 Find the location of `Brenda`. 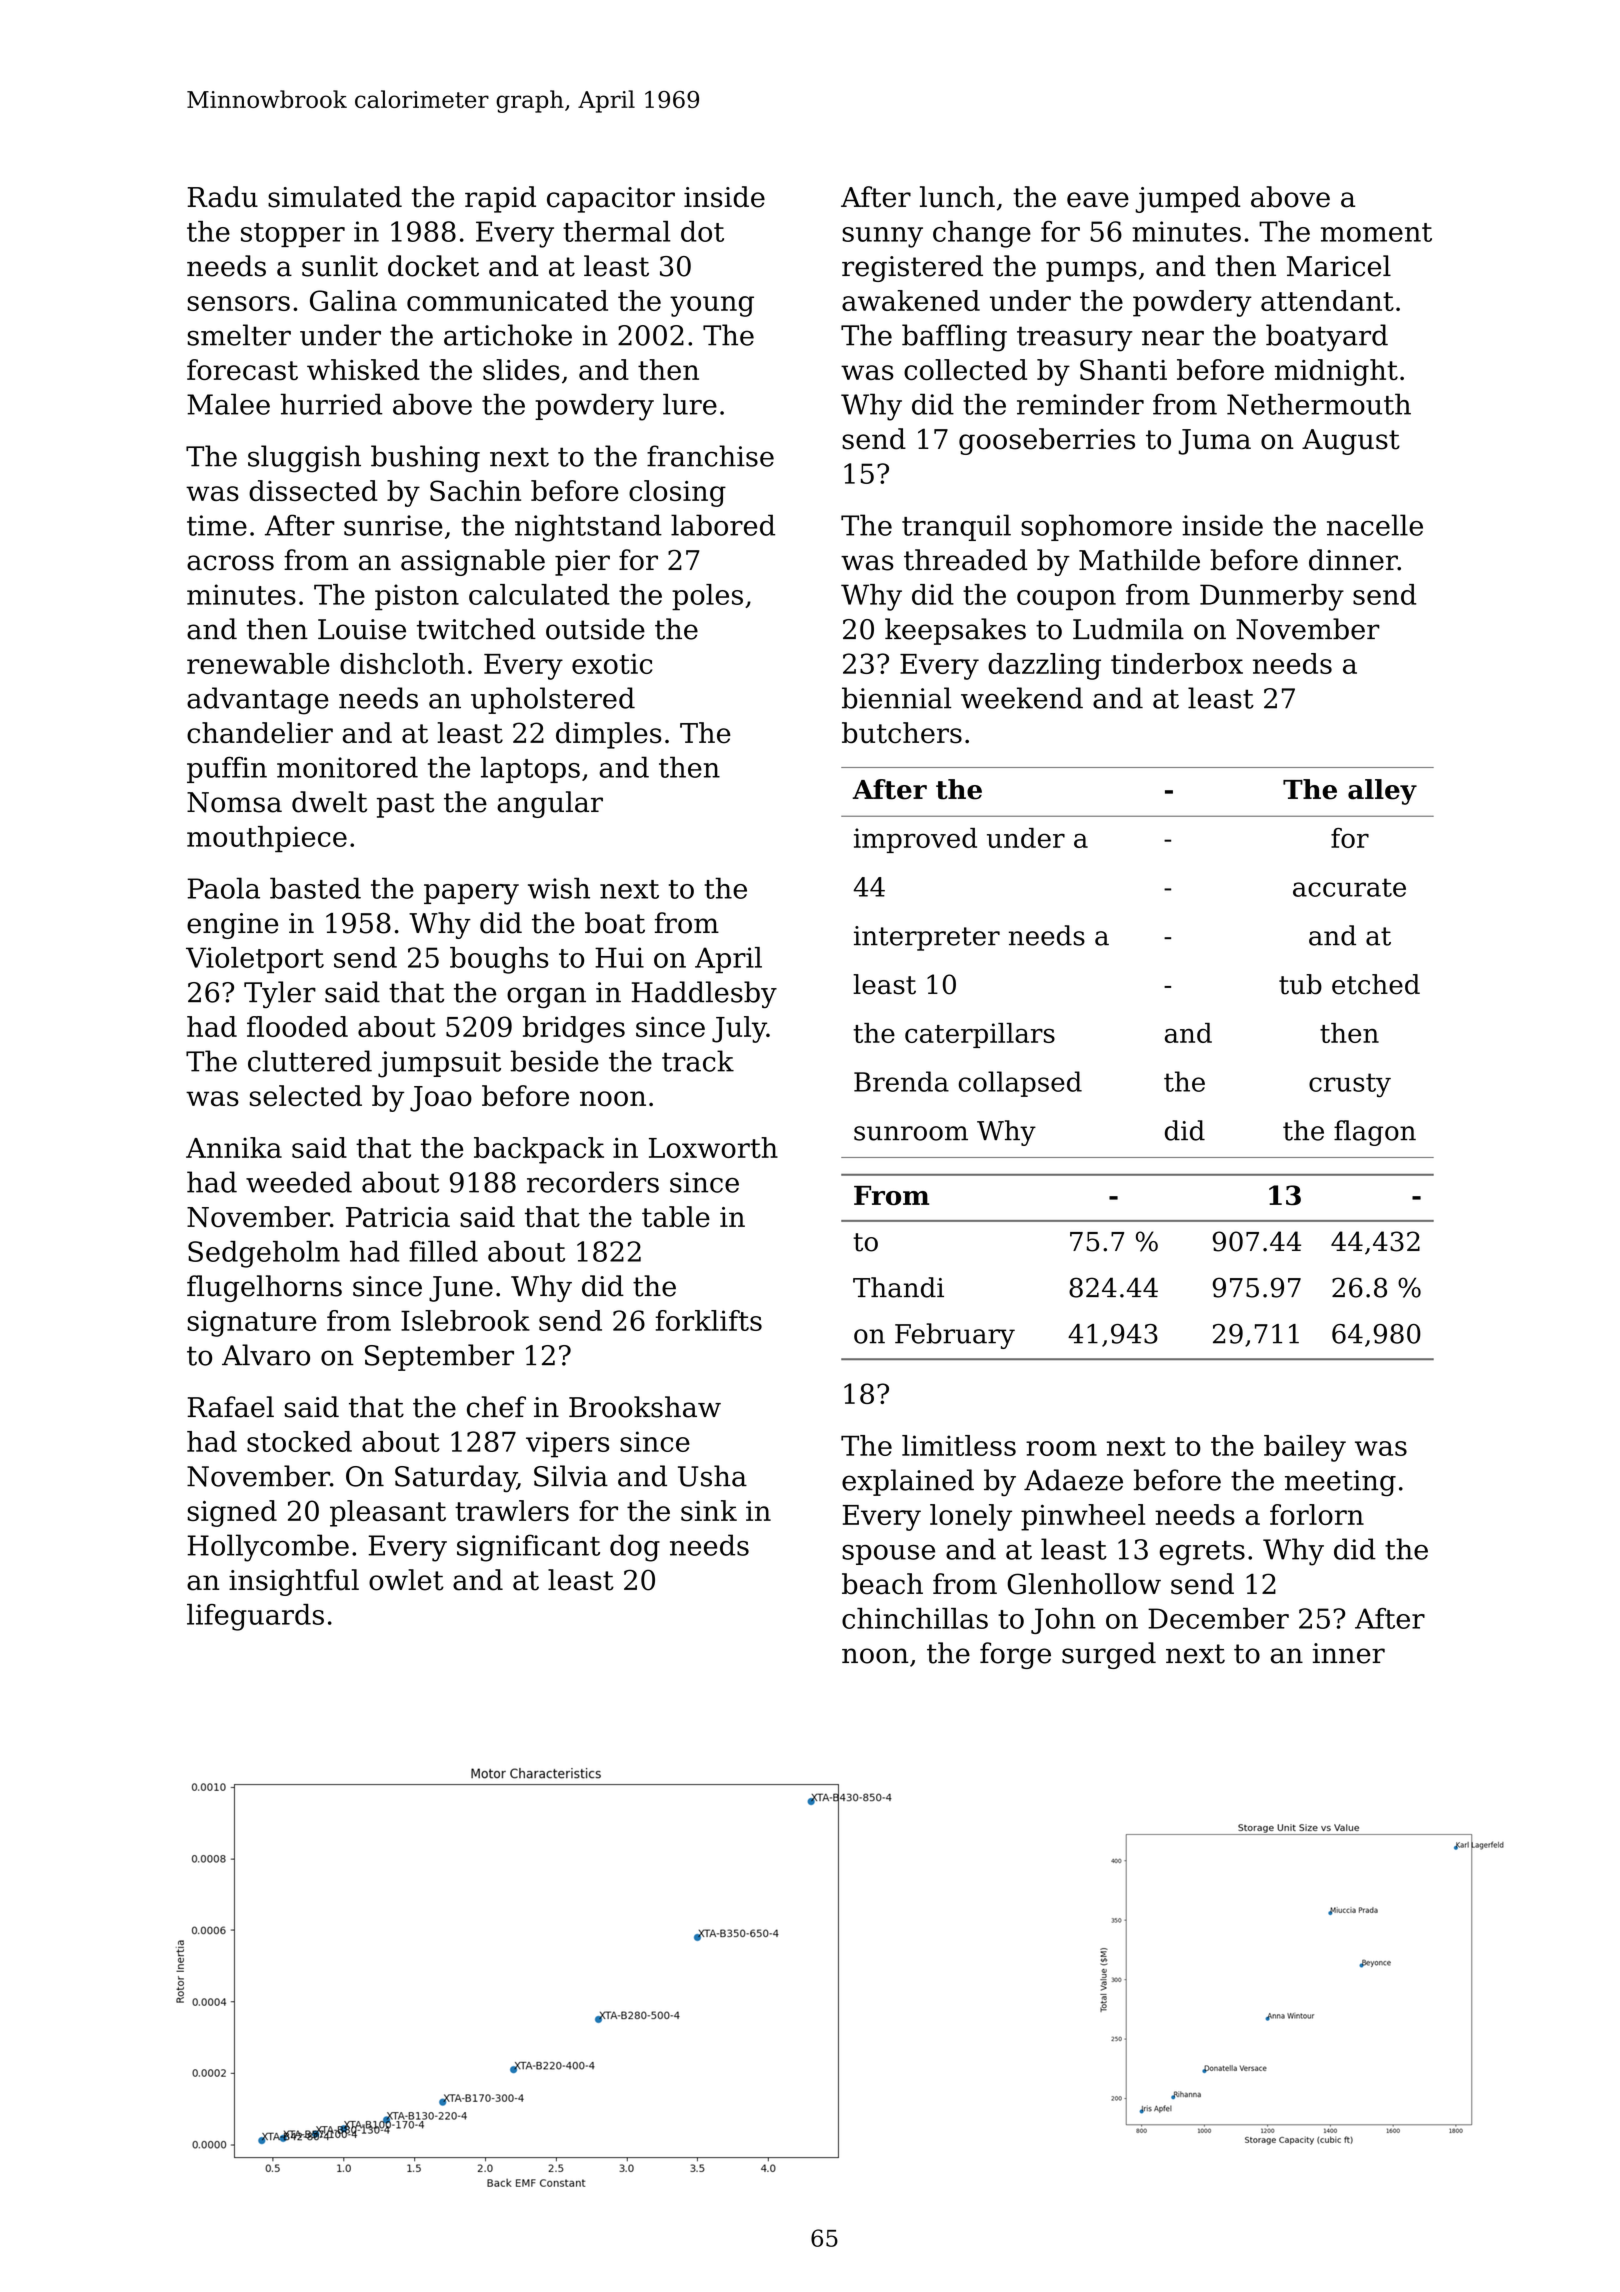

Brenda is located at coordinates (901, 1081).
